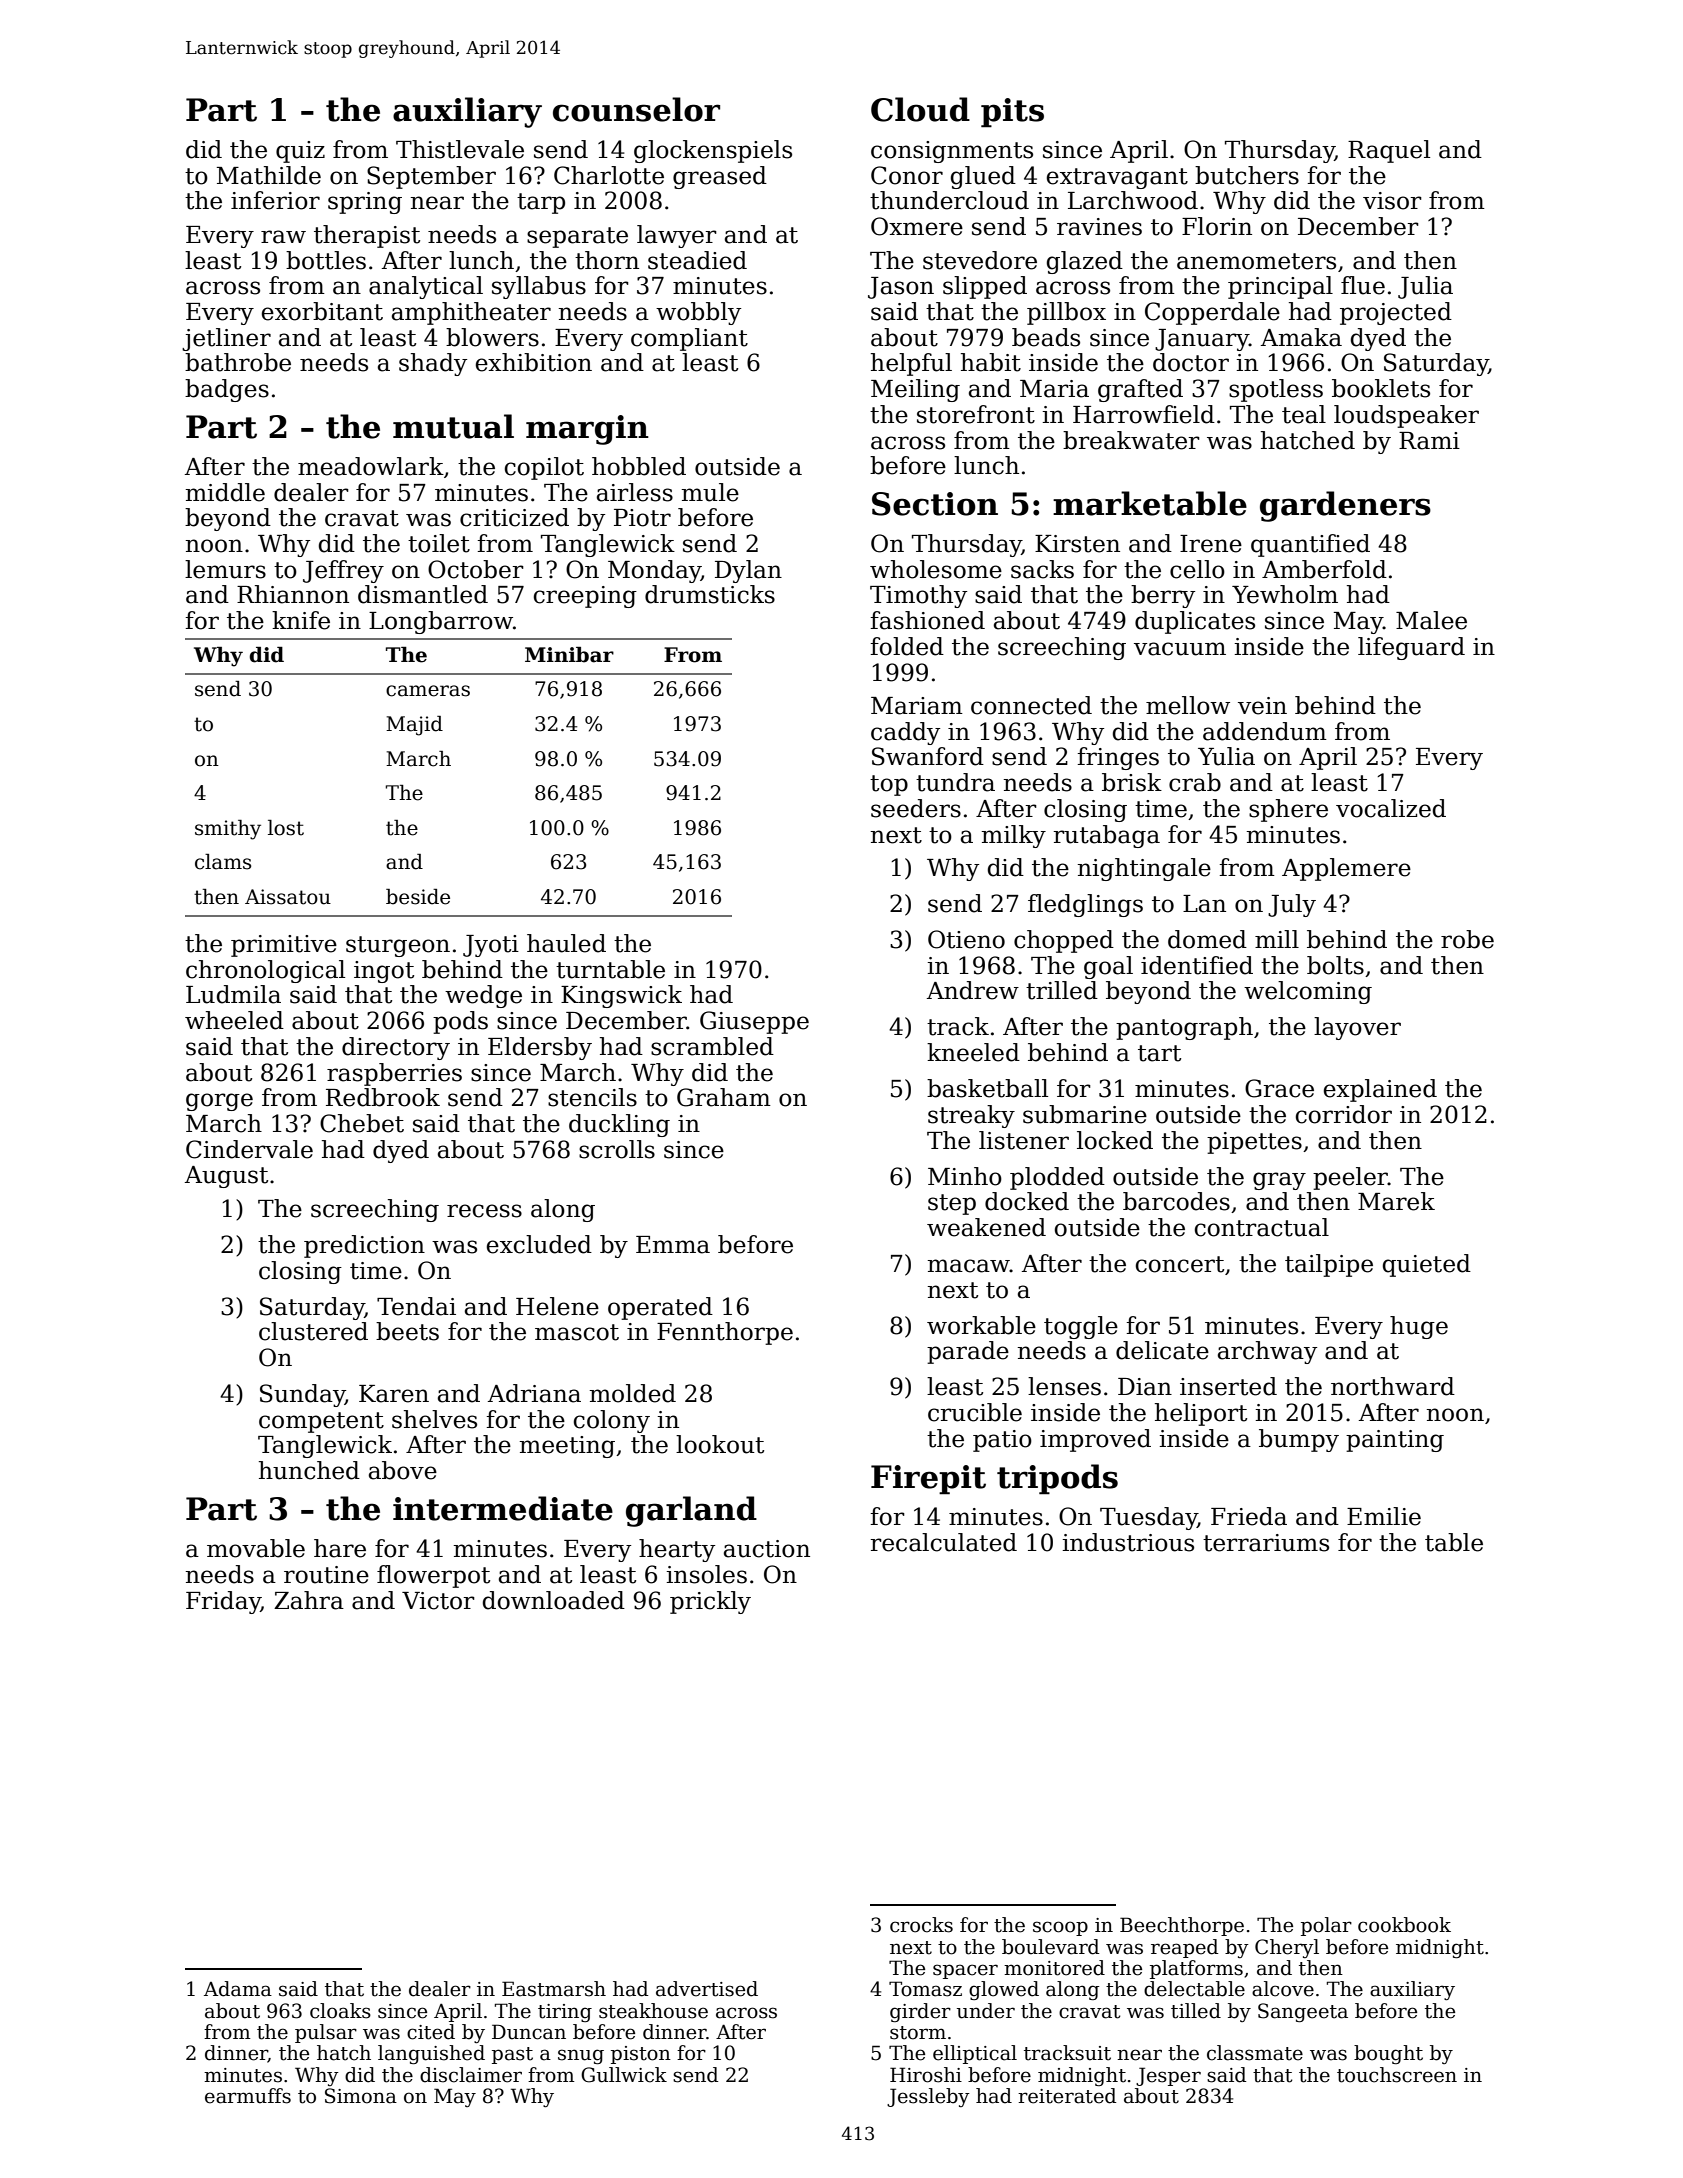 This image has width=1683, height=2178. What do you see at coordinates (248, 2096) in the image?
I see `earmuffs` at bounding box center [248, 2096].
